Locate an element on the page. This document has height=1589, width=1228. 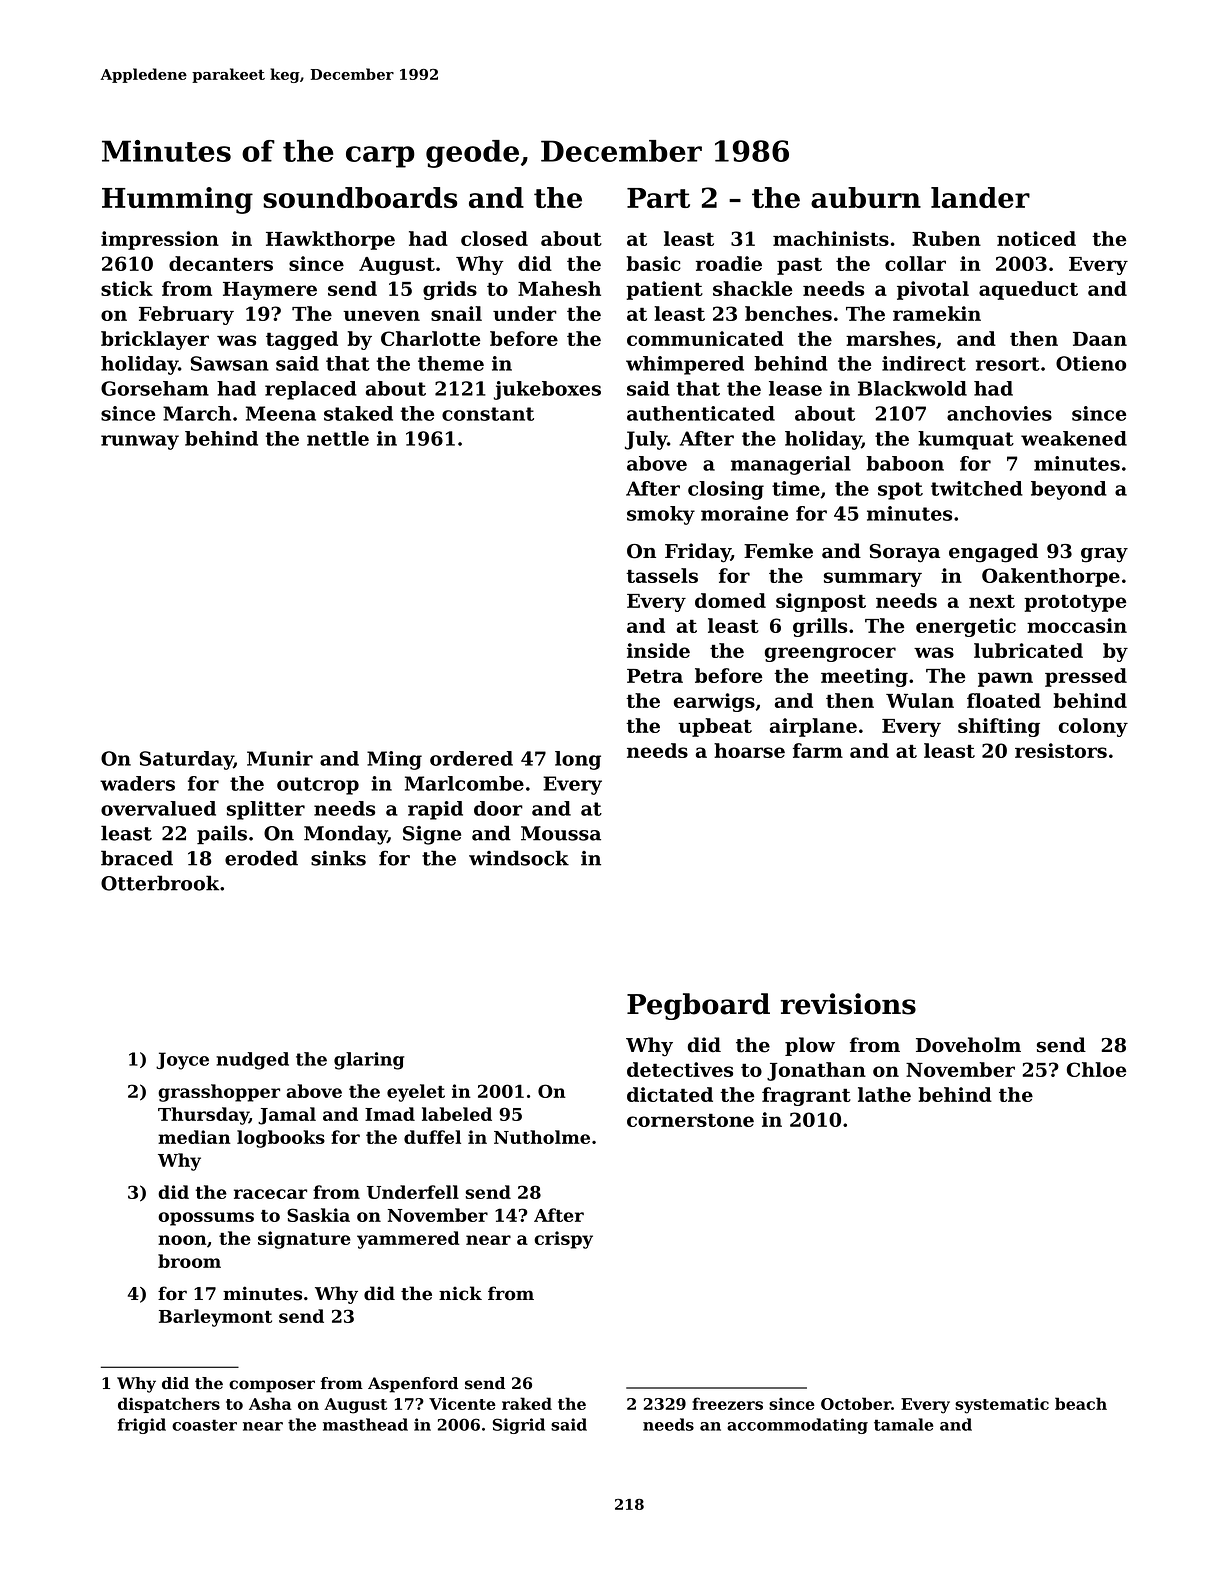
logbooks is located at coordinates (281, 1139).
